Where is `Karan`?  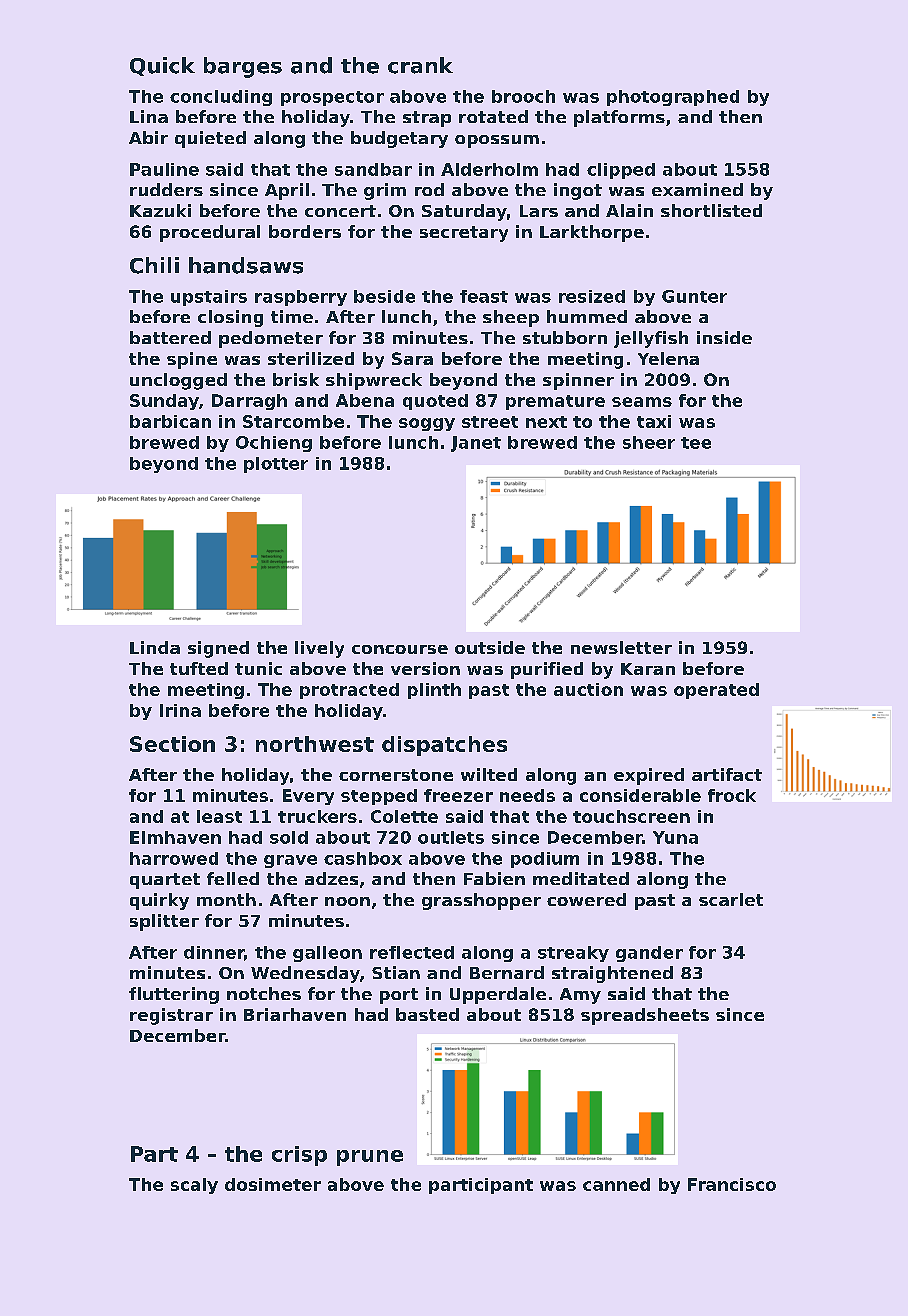
Karan is located at coordinates (648, 669).
